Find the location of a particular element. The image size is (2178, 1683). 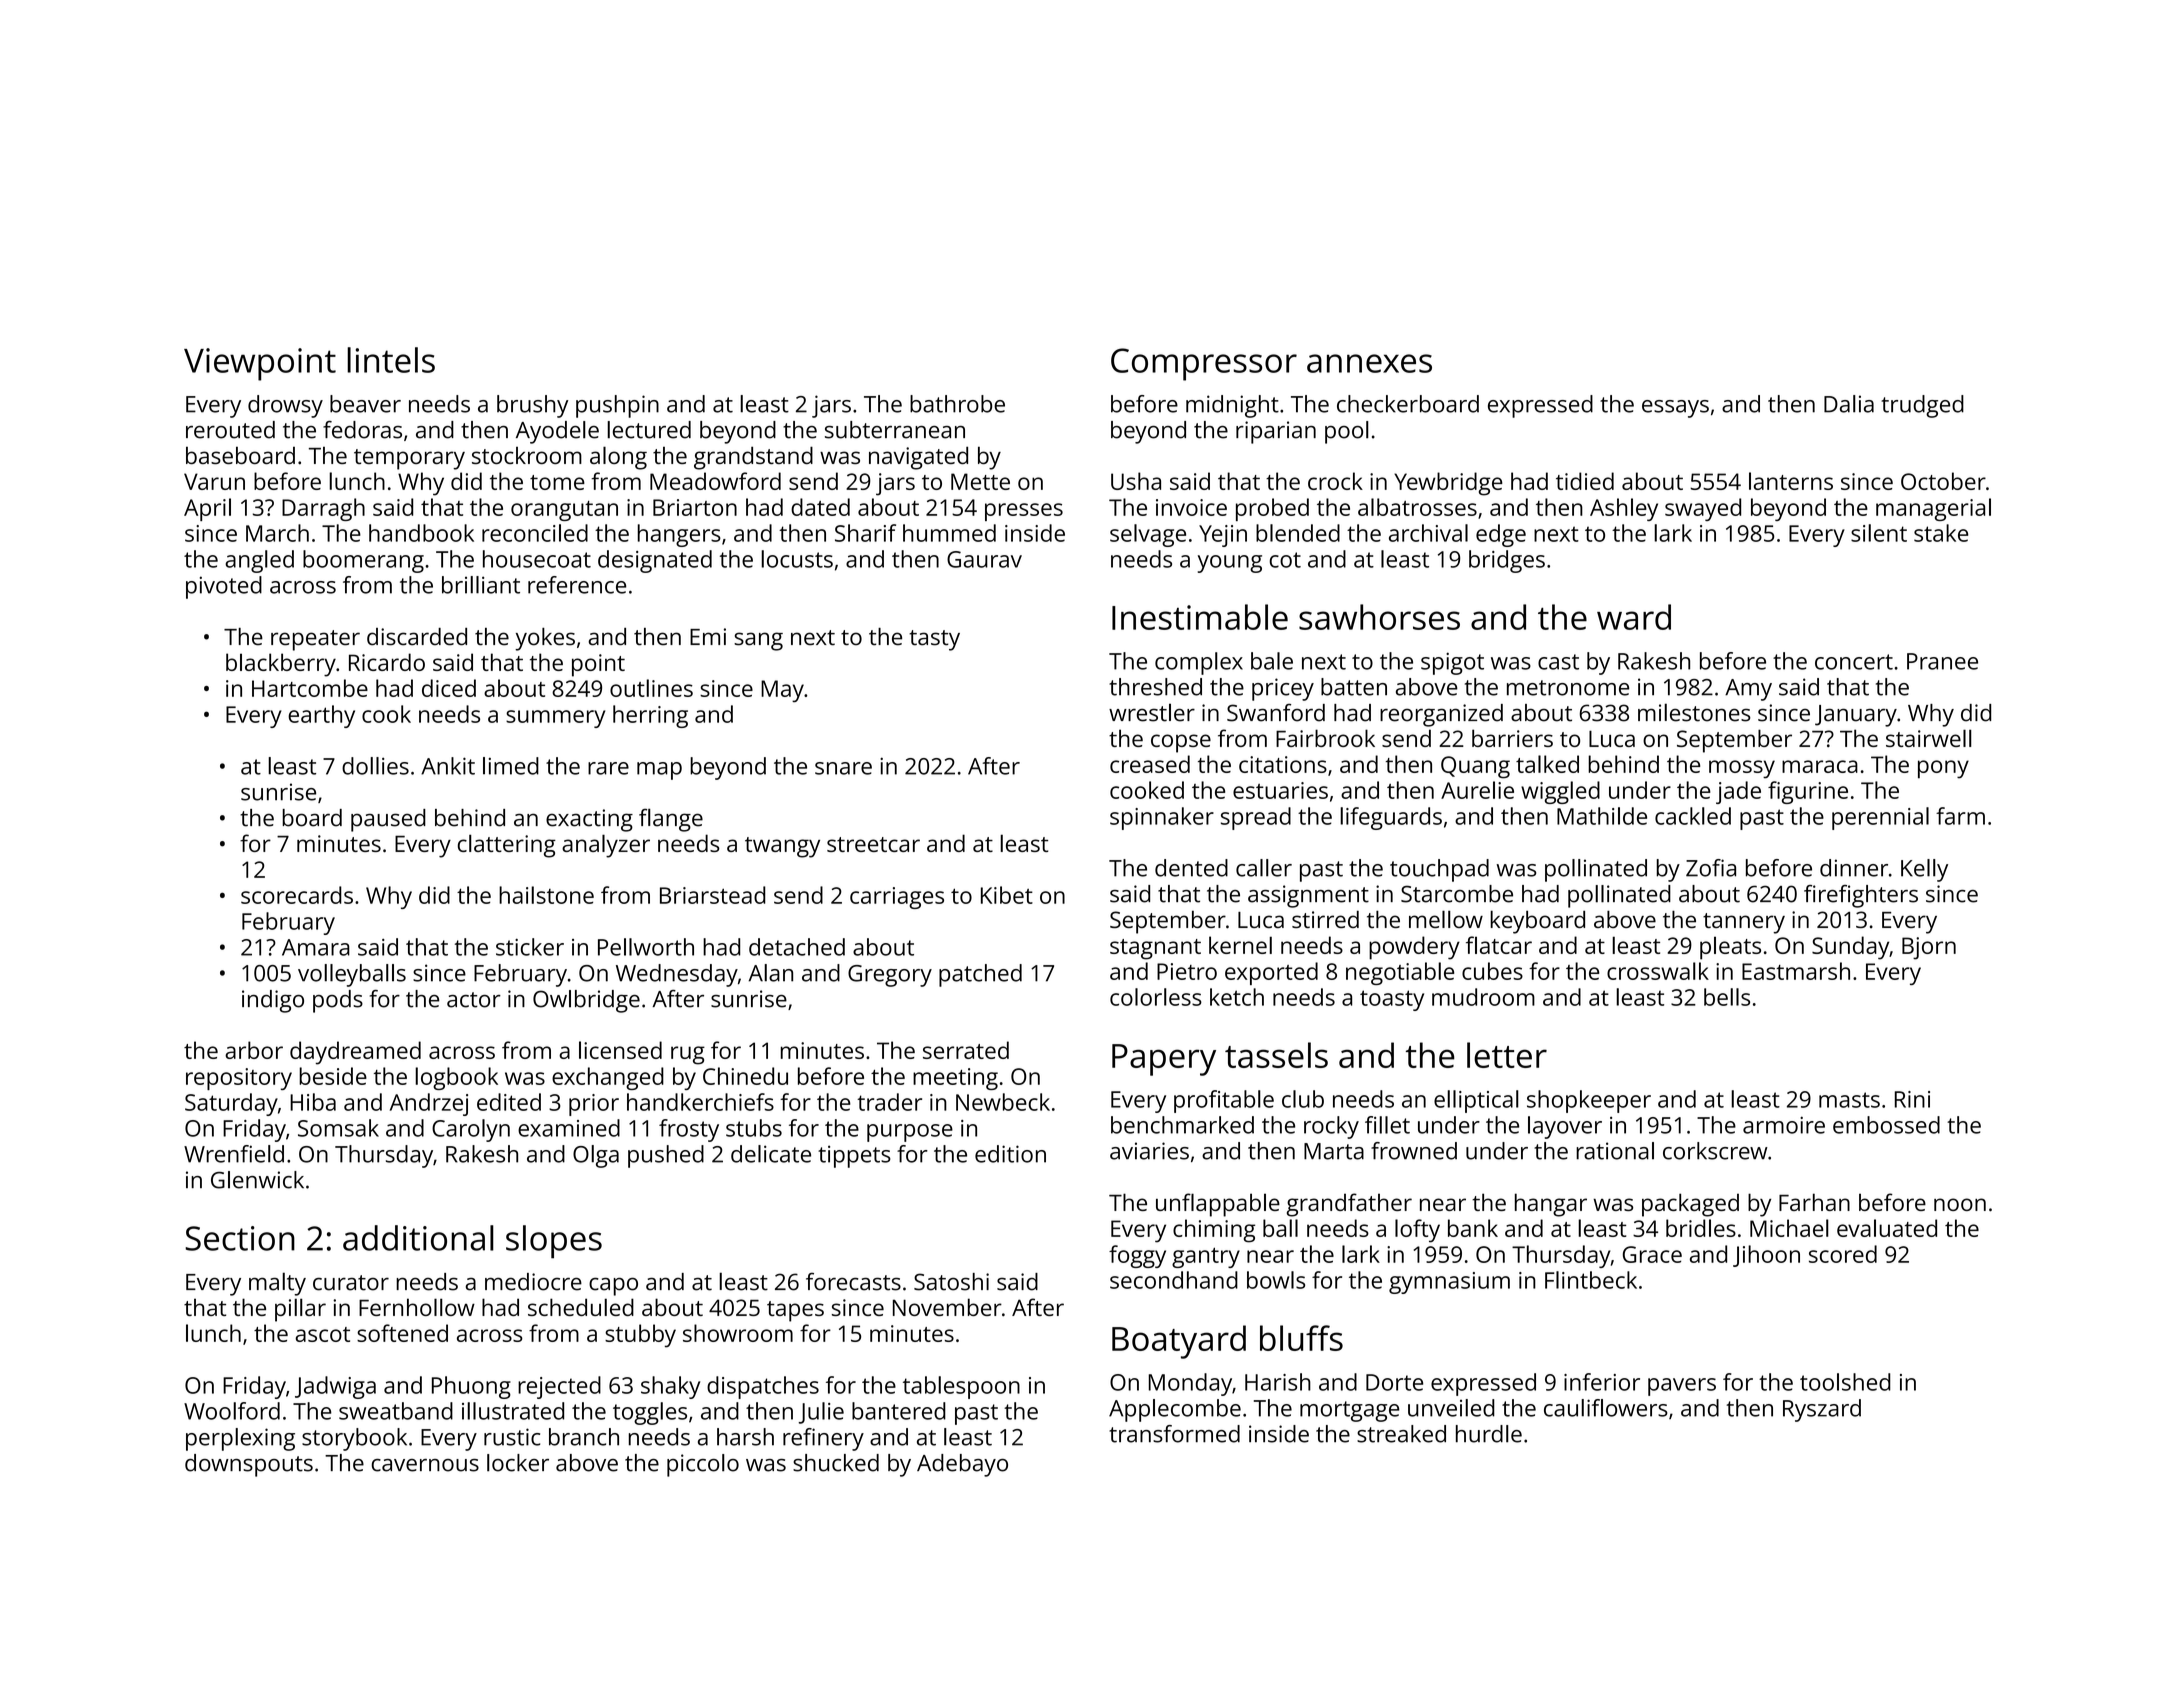

bells is located at coordinates (1727, 997).
